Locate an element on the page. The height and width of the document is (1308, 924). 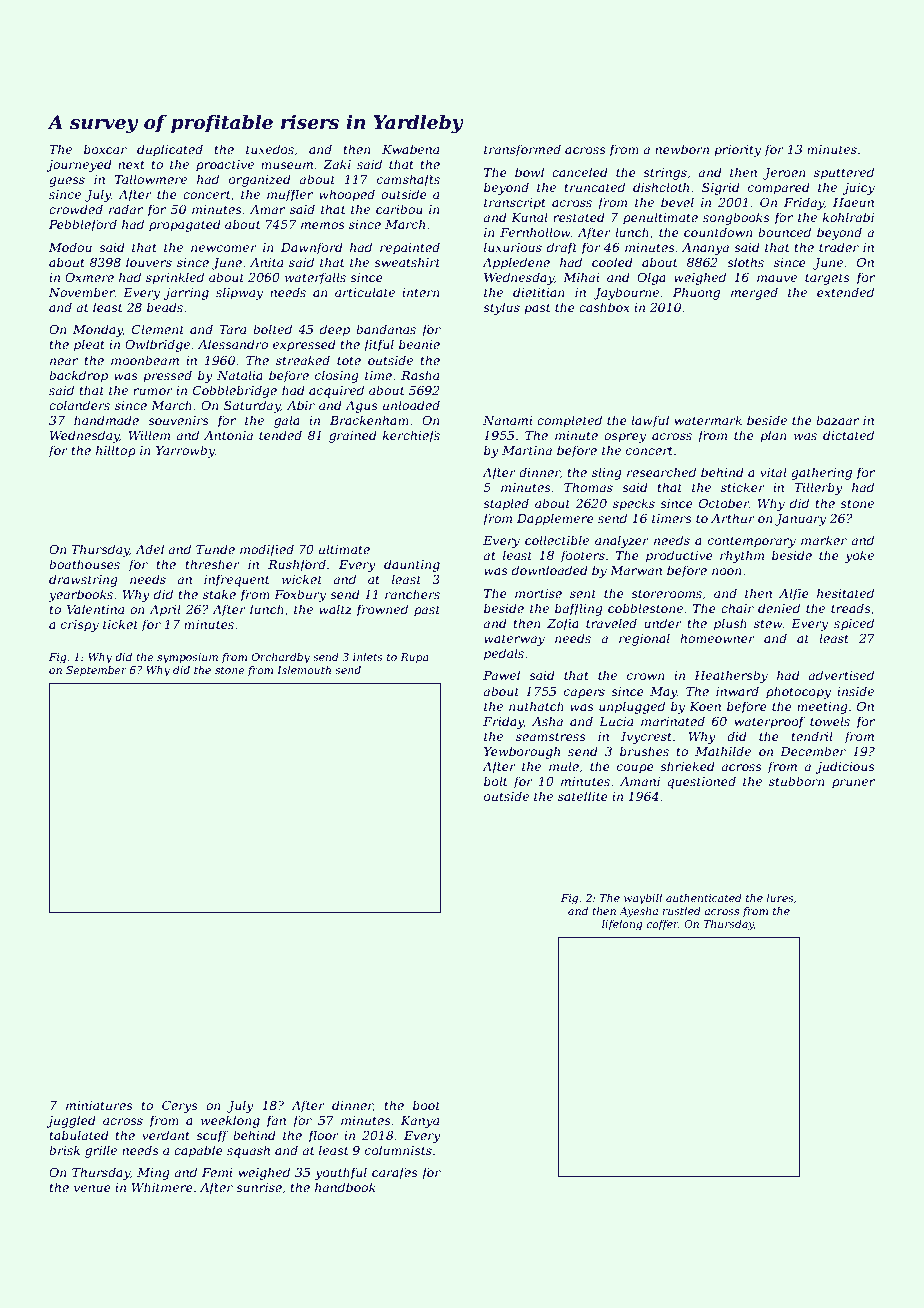
sunrise is located at coordinates (259, 1187).
